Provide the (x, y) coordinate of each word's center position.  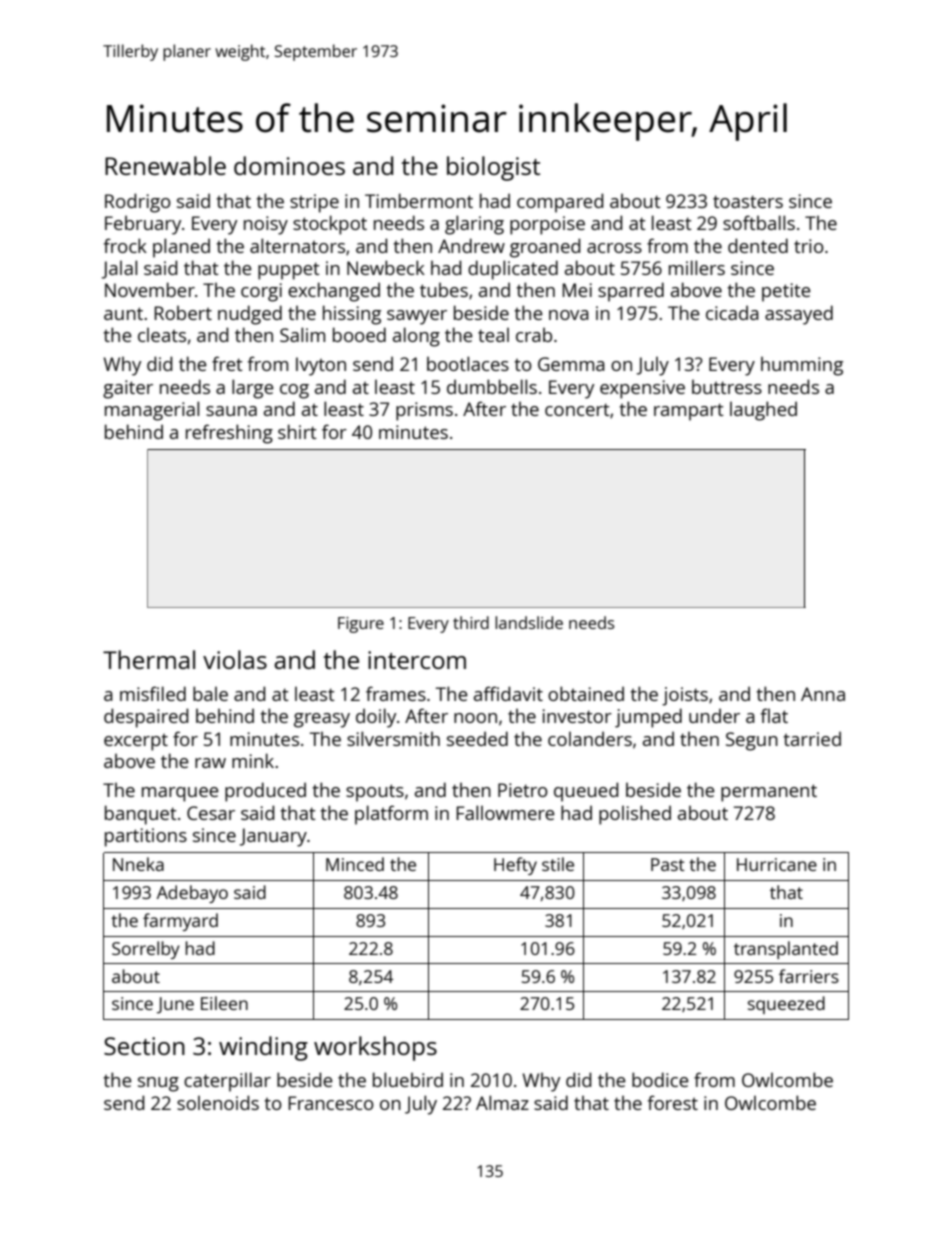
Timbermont (419, 200)
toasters (748, 201)
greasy (322, 720)
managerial (152, 411)
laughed (763, 411)
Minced (355, 864)
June (175, 1005)
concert (577, 409)
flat (774, 715)
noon (475, 718)
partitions (146, 837)
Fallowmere (505, 812)
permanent (769, 793)
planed (181, 248)
